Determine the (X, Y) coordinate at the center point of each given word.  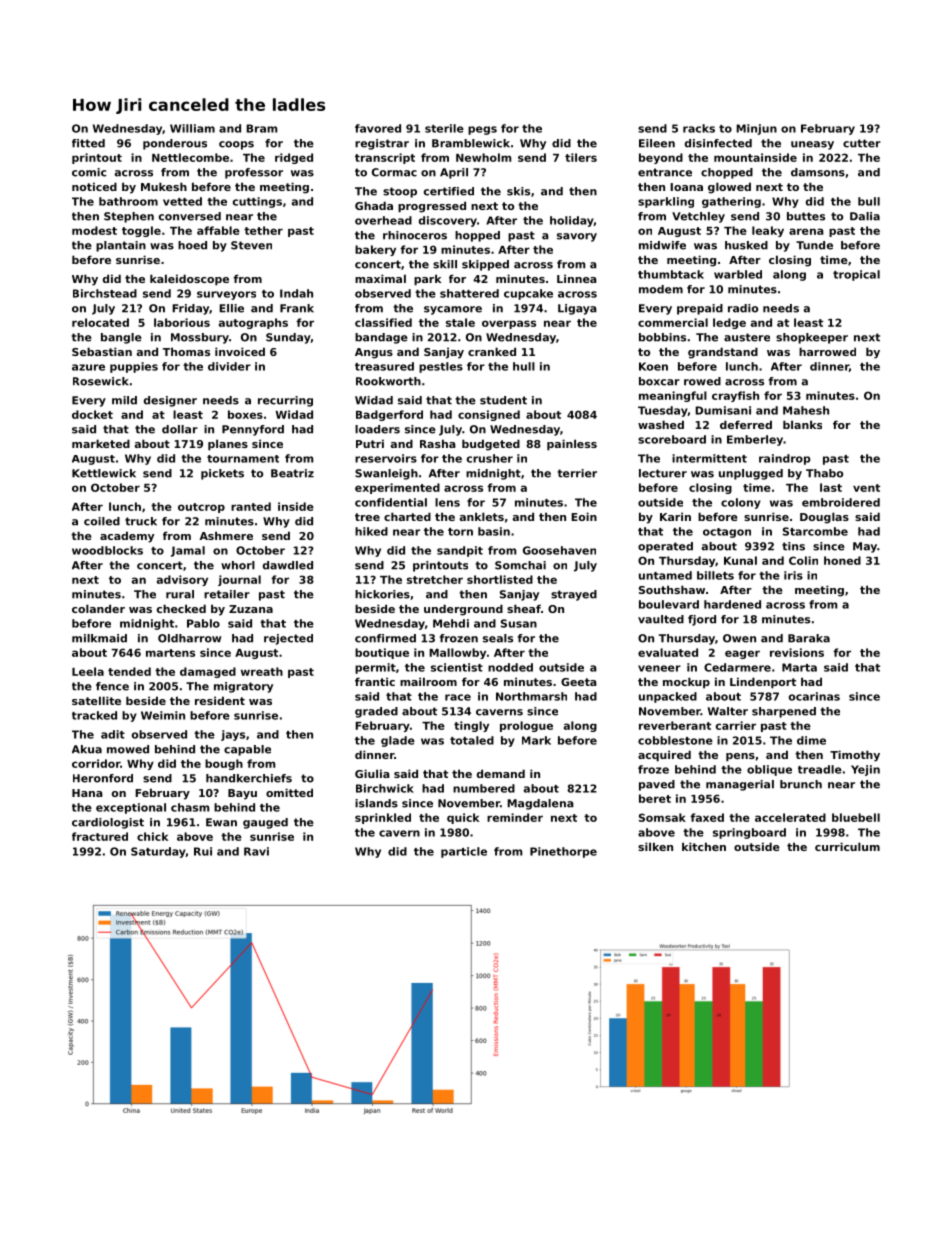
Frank (297, 308)
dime (811, 740)
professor (254, 173)
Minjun (756, 129)
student (503, 400)
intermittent (709, 458)
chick (153, 836)
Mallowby (457, 653)
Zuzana (251, 609)
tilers (581, 157)
